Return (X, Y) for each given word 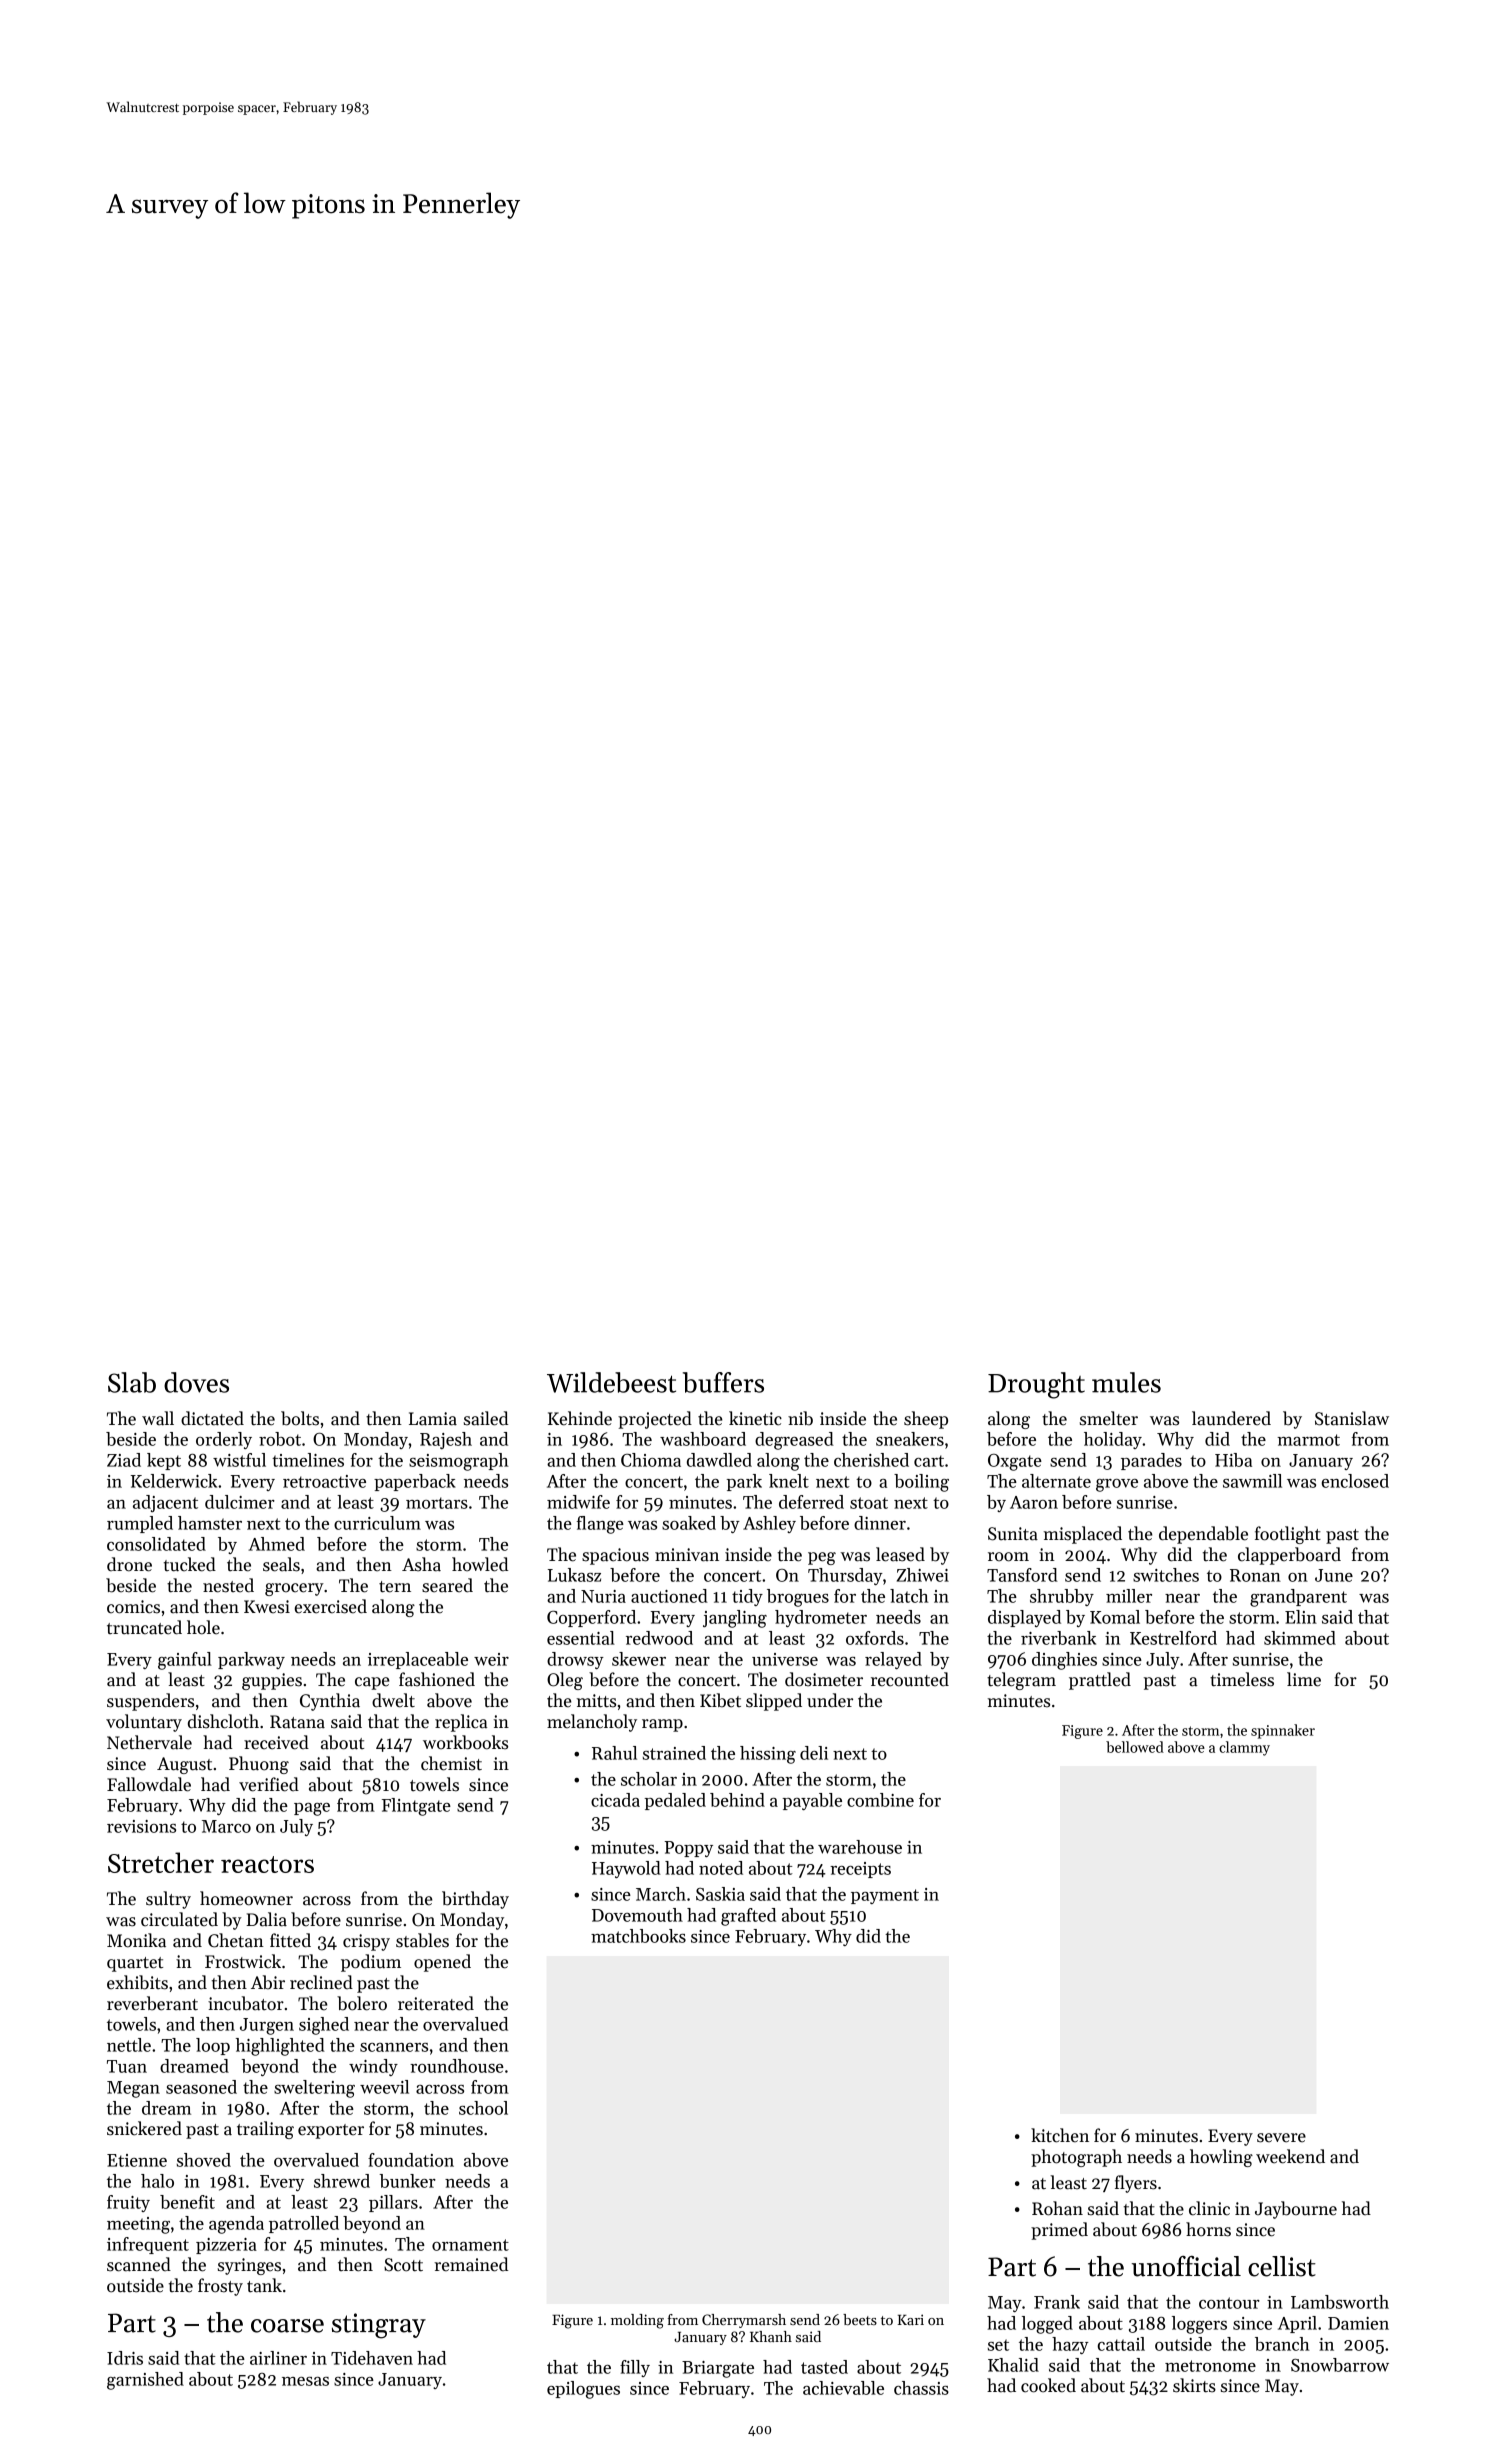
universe (785, 1659)
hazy (1070, 2345)
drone (129, 1564)
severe (1281, 2138)
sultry (168, 1900)
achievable (843, 2388)
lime (1304, 1679)
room (1008, 1557)
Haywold (626, 1869)
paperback (415, 1482)
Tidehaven (372, 2358)
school (483, 2108)
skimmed (1300, 1638)
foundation (411, 2160)
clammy (1244, 1748)
